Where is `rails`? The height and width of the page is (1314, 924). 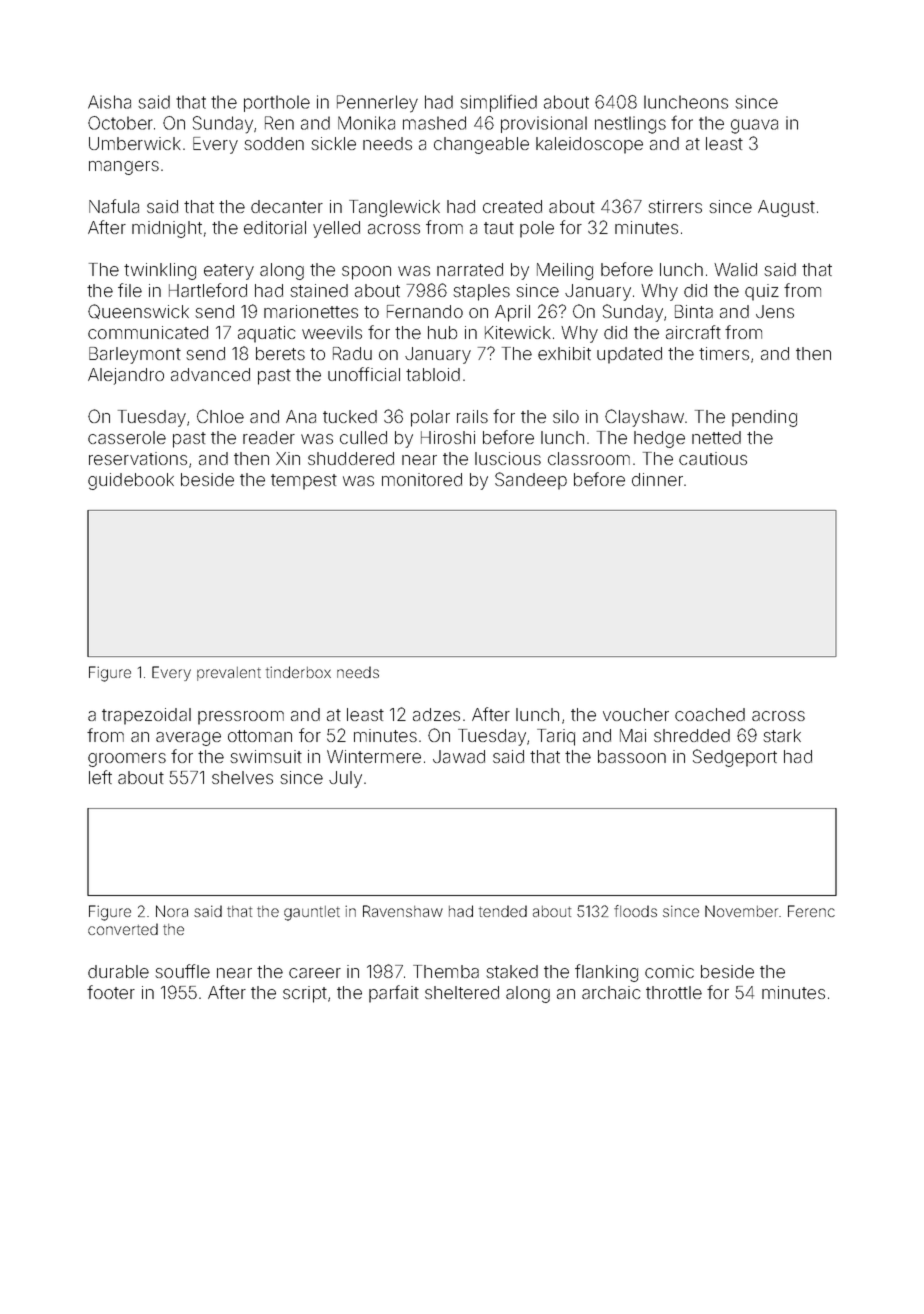 rails is located at coordinates (472, 416).
